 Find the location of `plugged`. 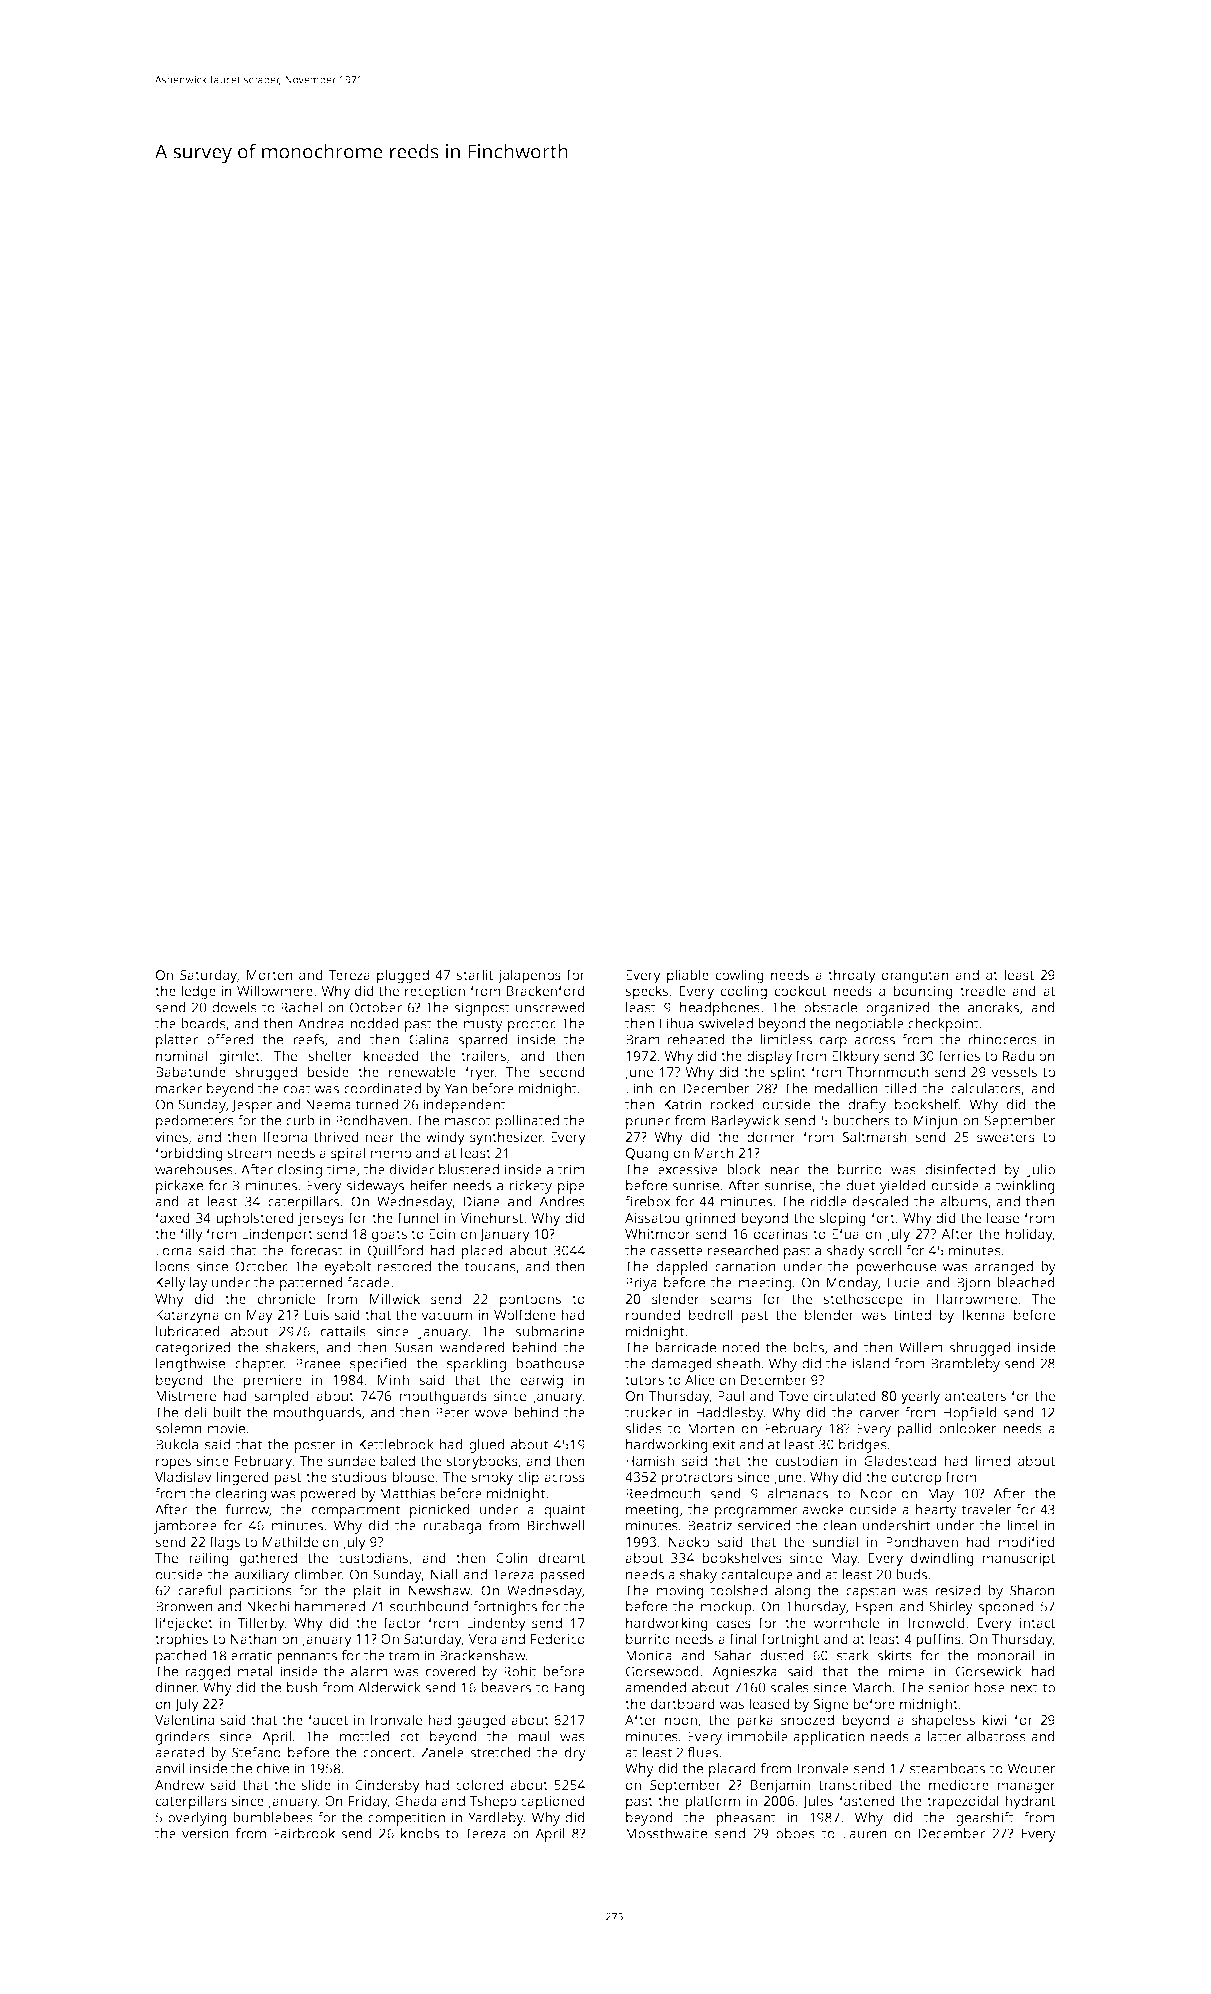

plugged is located at coordinates (403, 976).
